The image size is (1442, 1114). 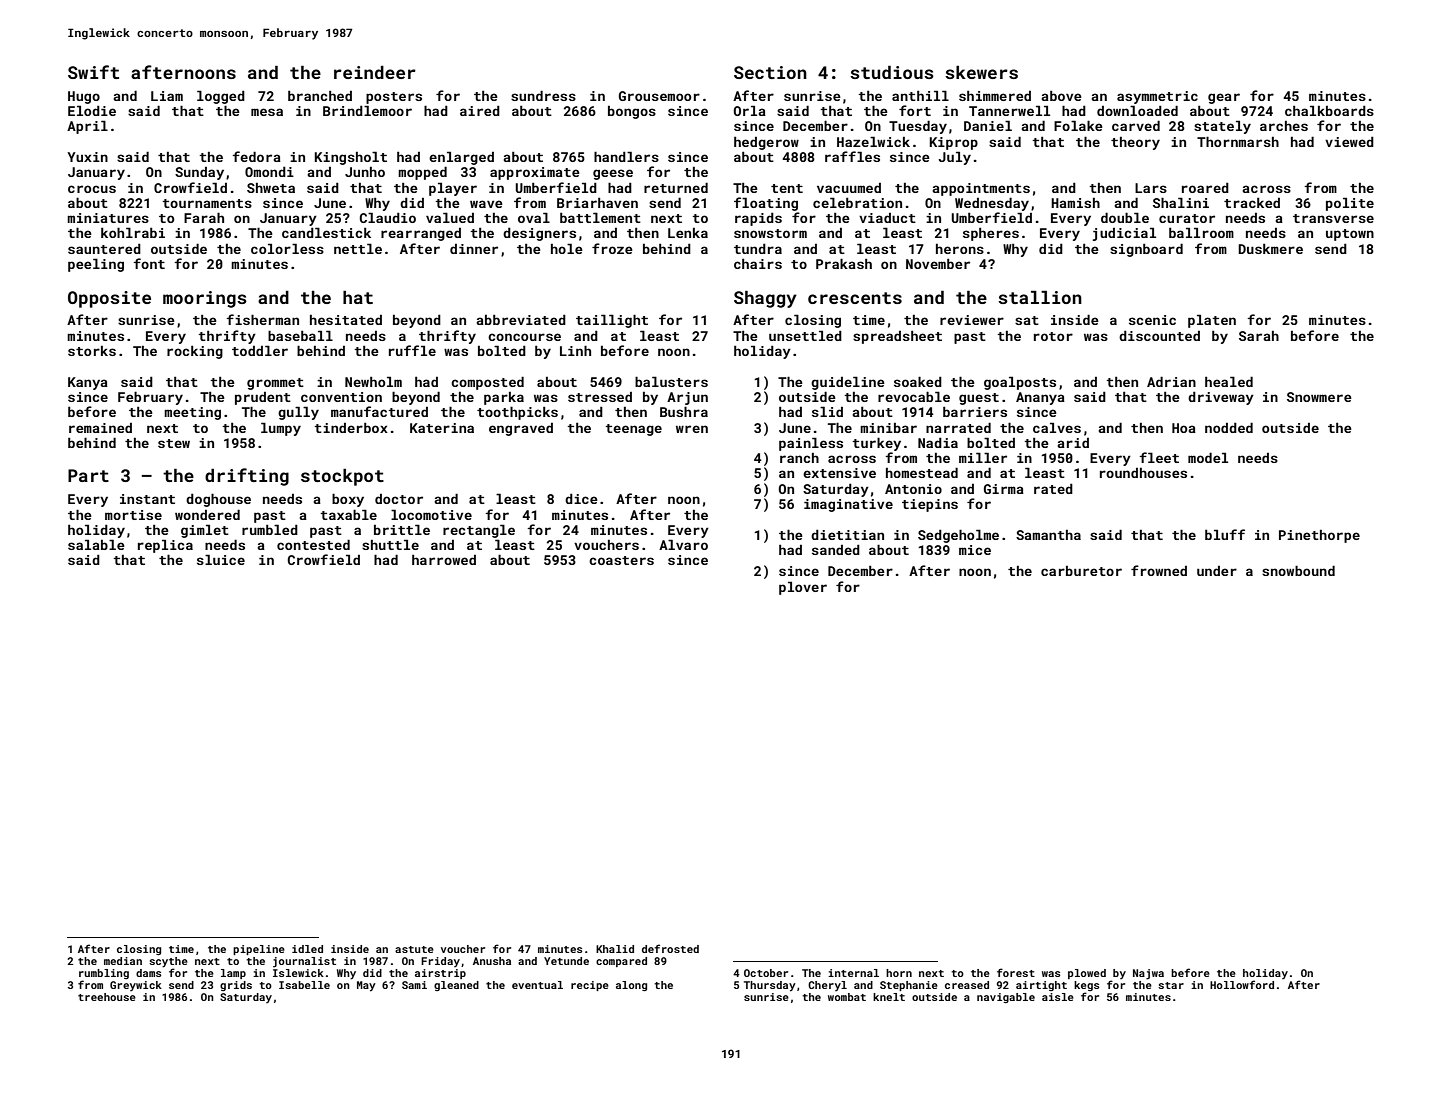 What do you see at coordinates (1053, 336) in the screenshot?
I see `rotor` at bounding box center [1053, 336].
